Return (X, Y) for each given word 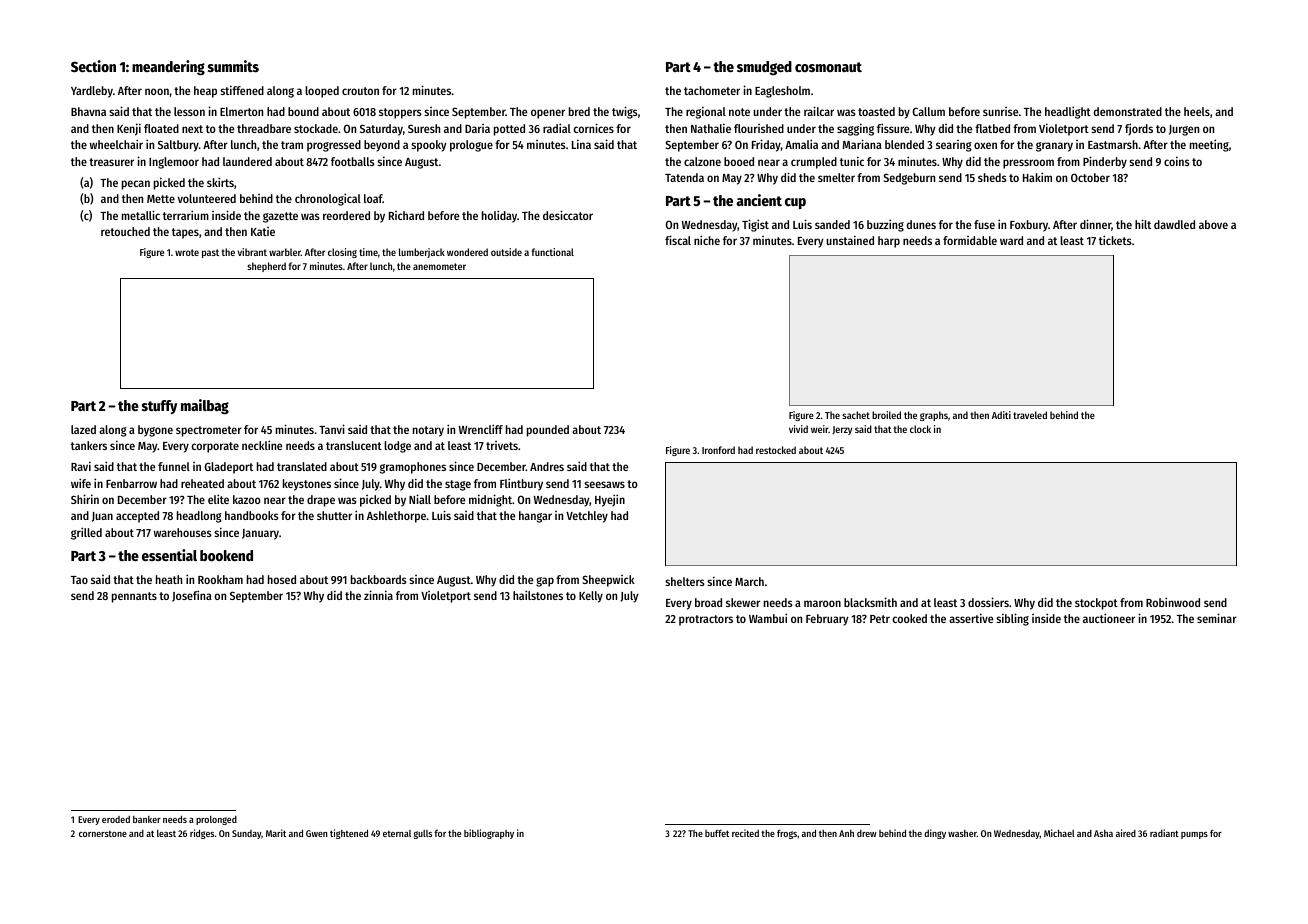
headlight (1068, 112)
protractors (706, 620)
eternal (397, 833)
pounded (548, 431)
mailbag (205, 406)
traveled (1030, 415)
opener (548, 114)
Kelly (591, 597)
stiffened (242, 90)
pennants (134, 597)
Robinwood (1173, 602)
